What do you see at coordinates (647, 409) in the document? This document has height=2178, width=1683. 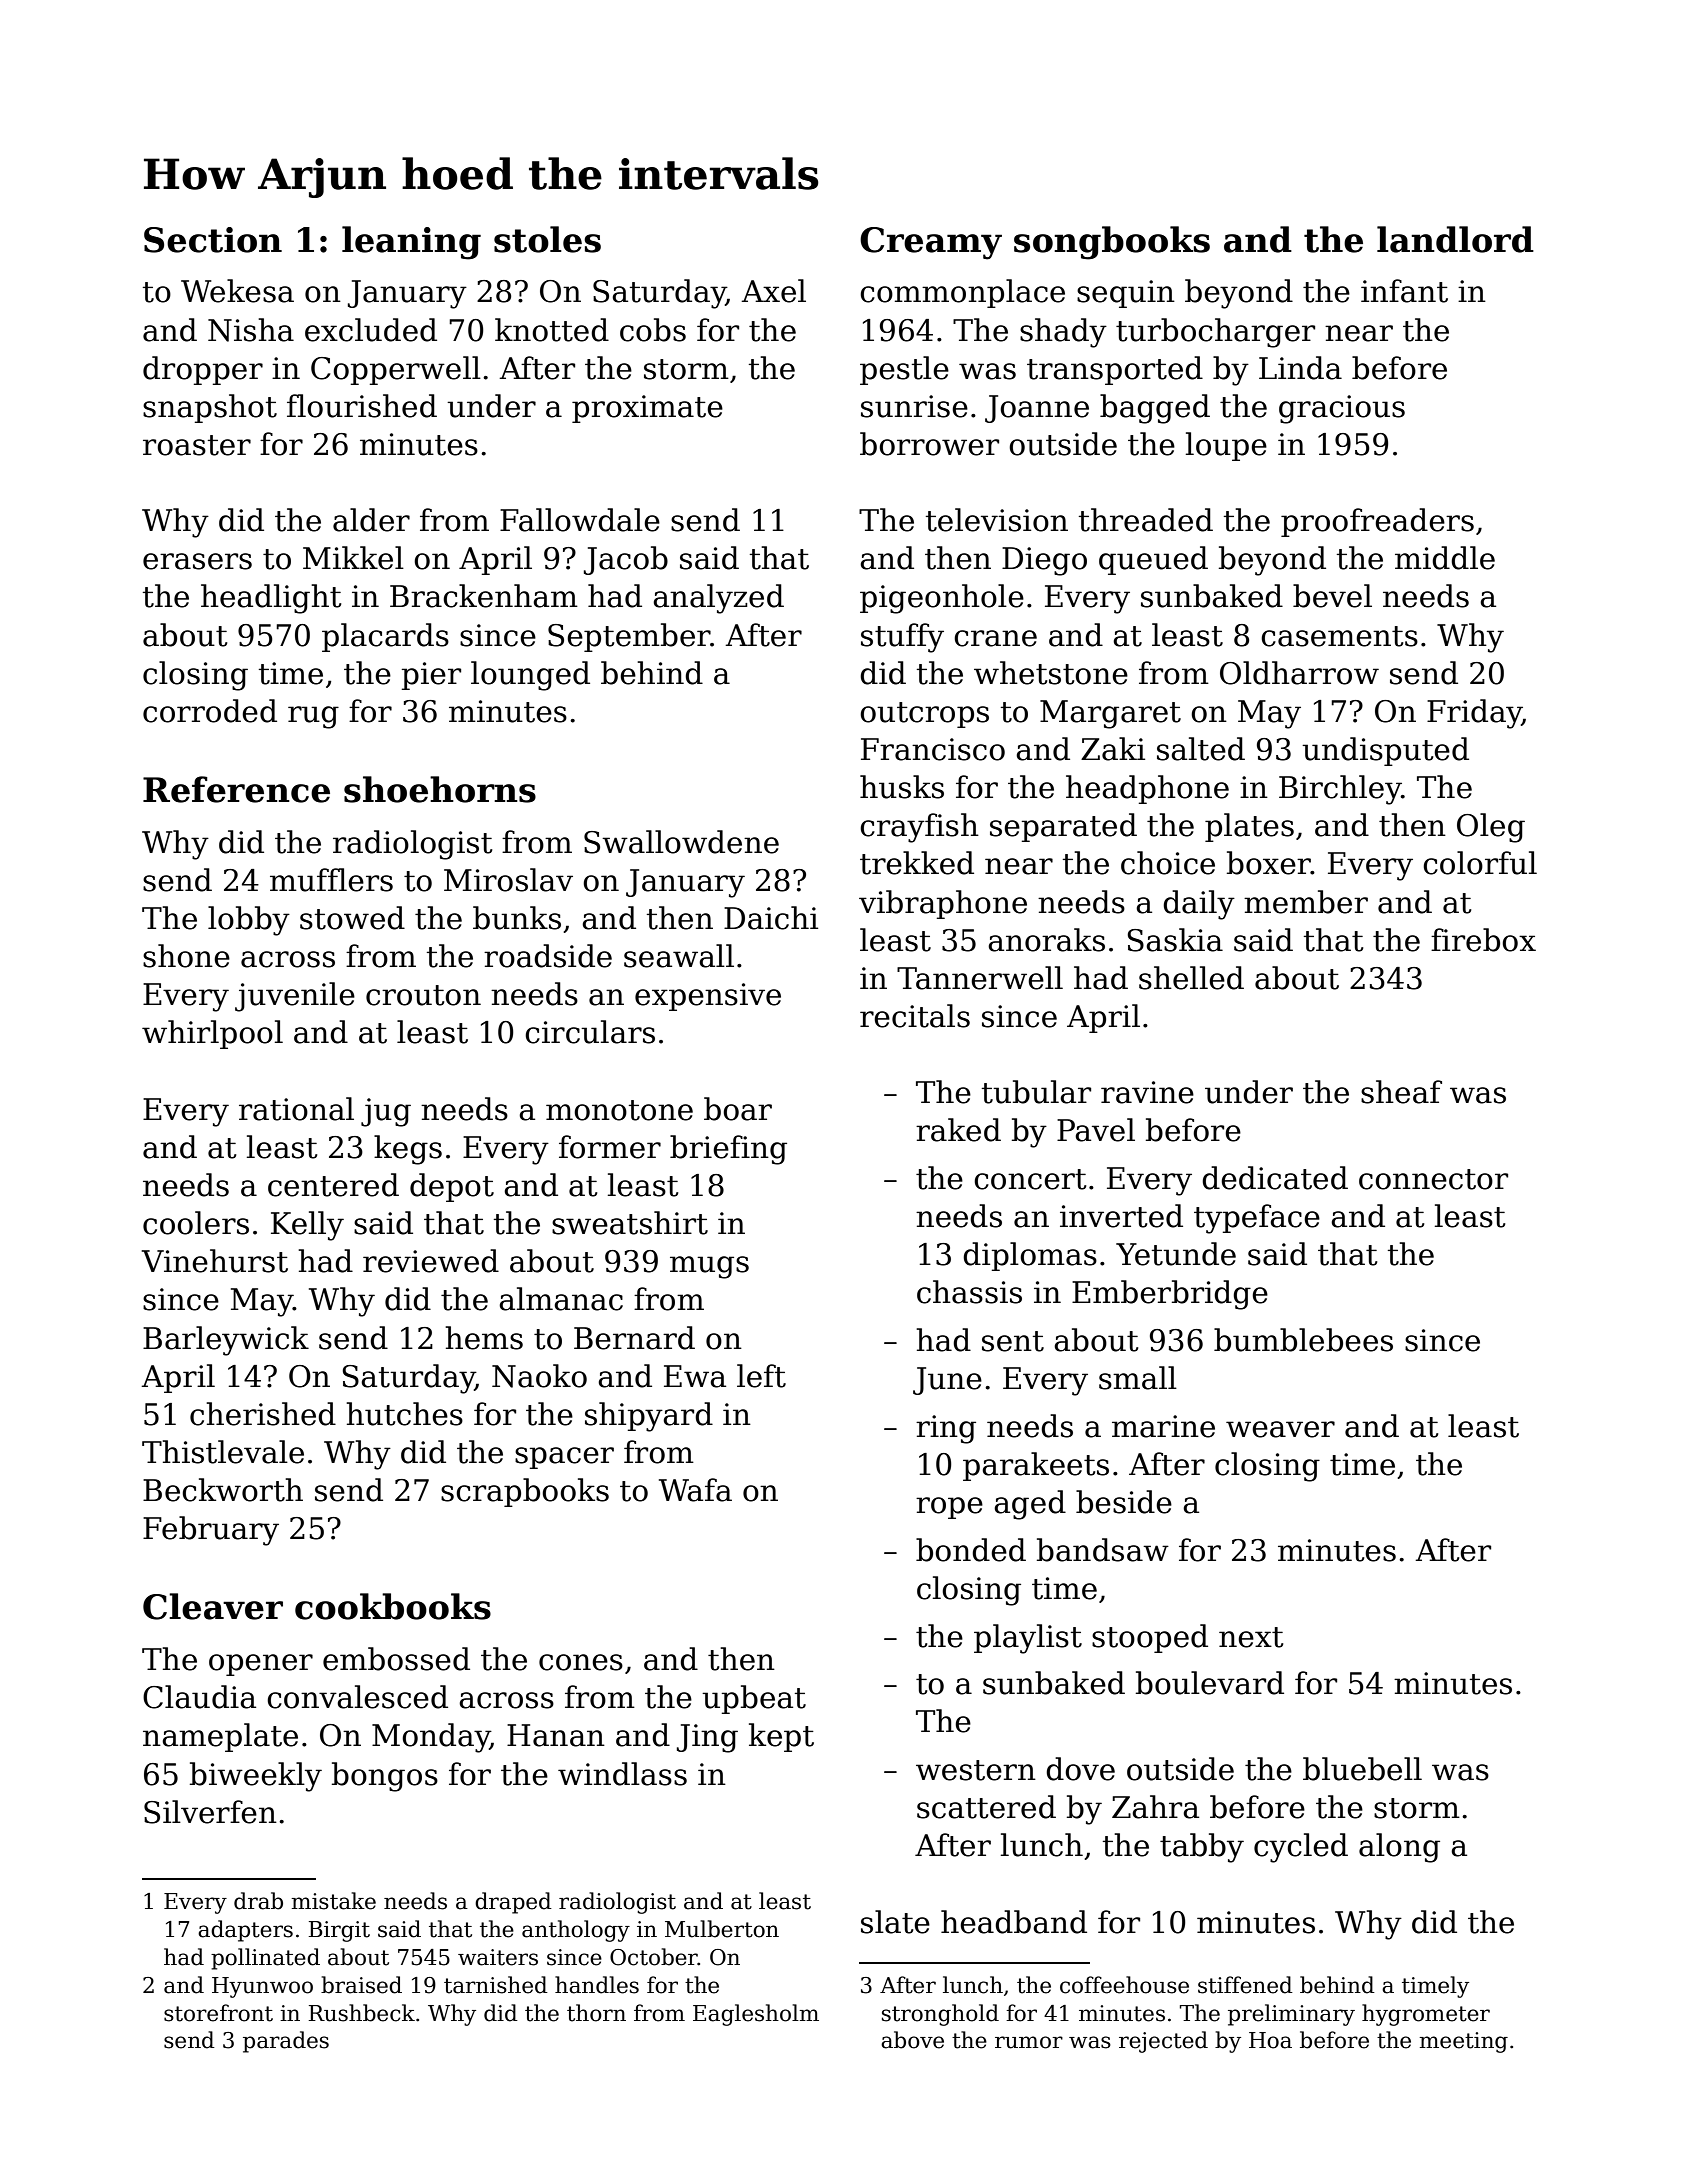 I see `proximate` at bounding box center [647, 409].
